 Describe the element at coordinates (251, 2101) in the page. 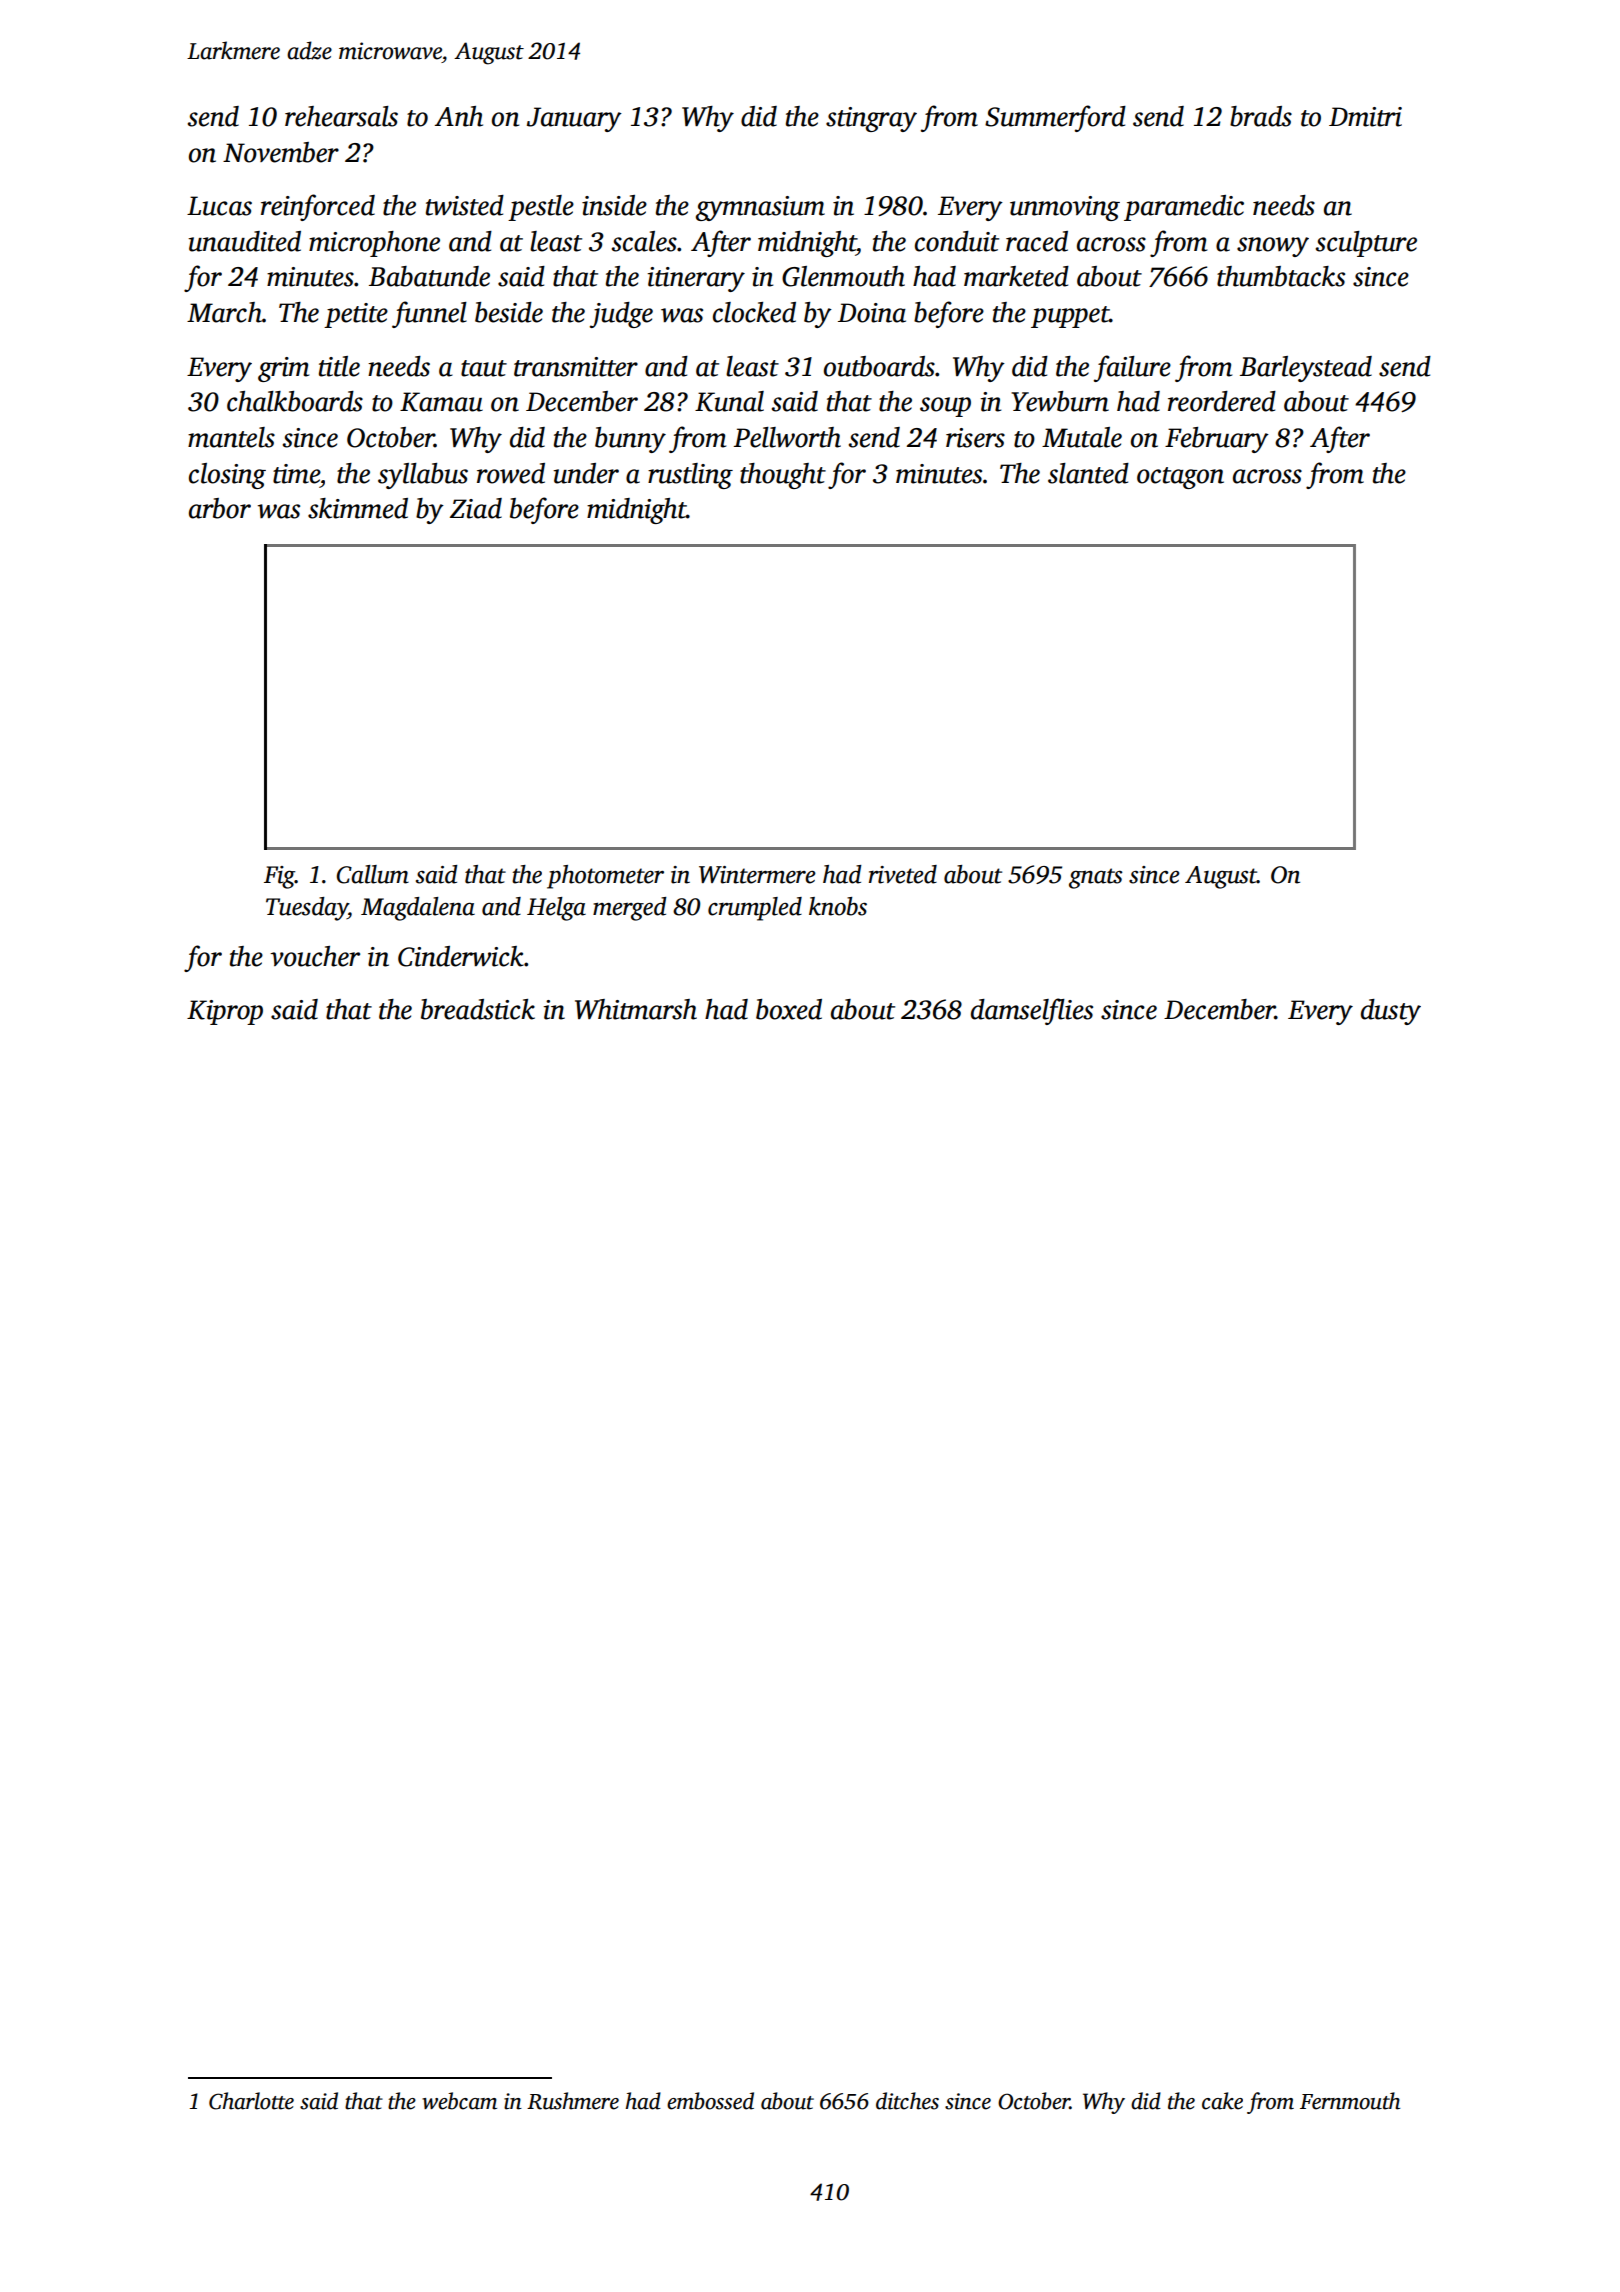

I see `Charlotte` at that location.
